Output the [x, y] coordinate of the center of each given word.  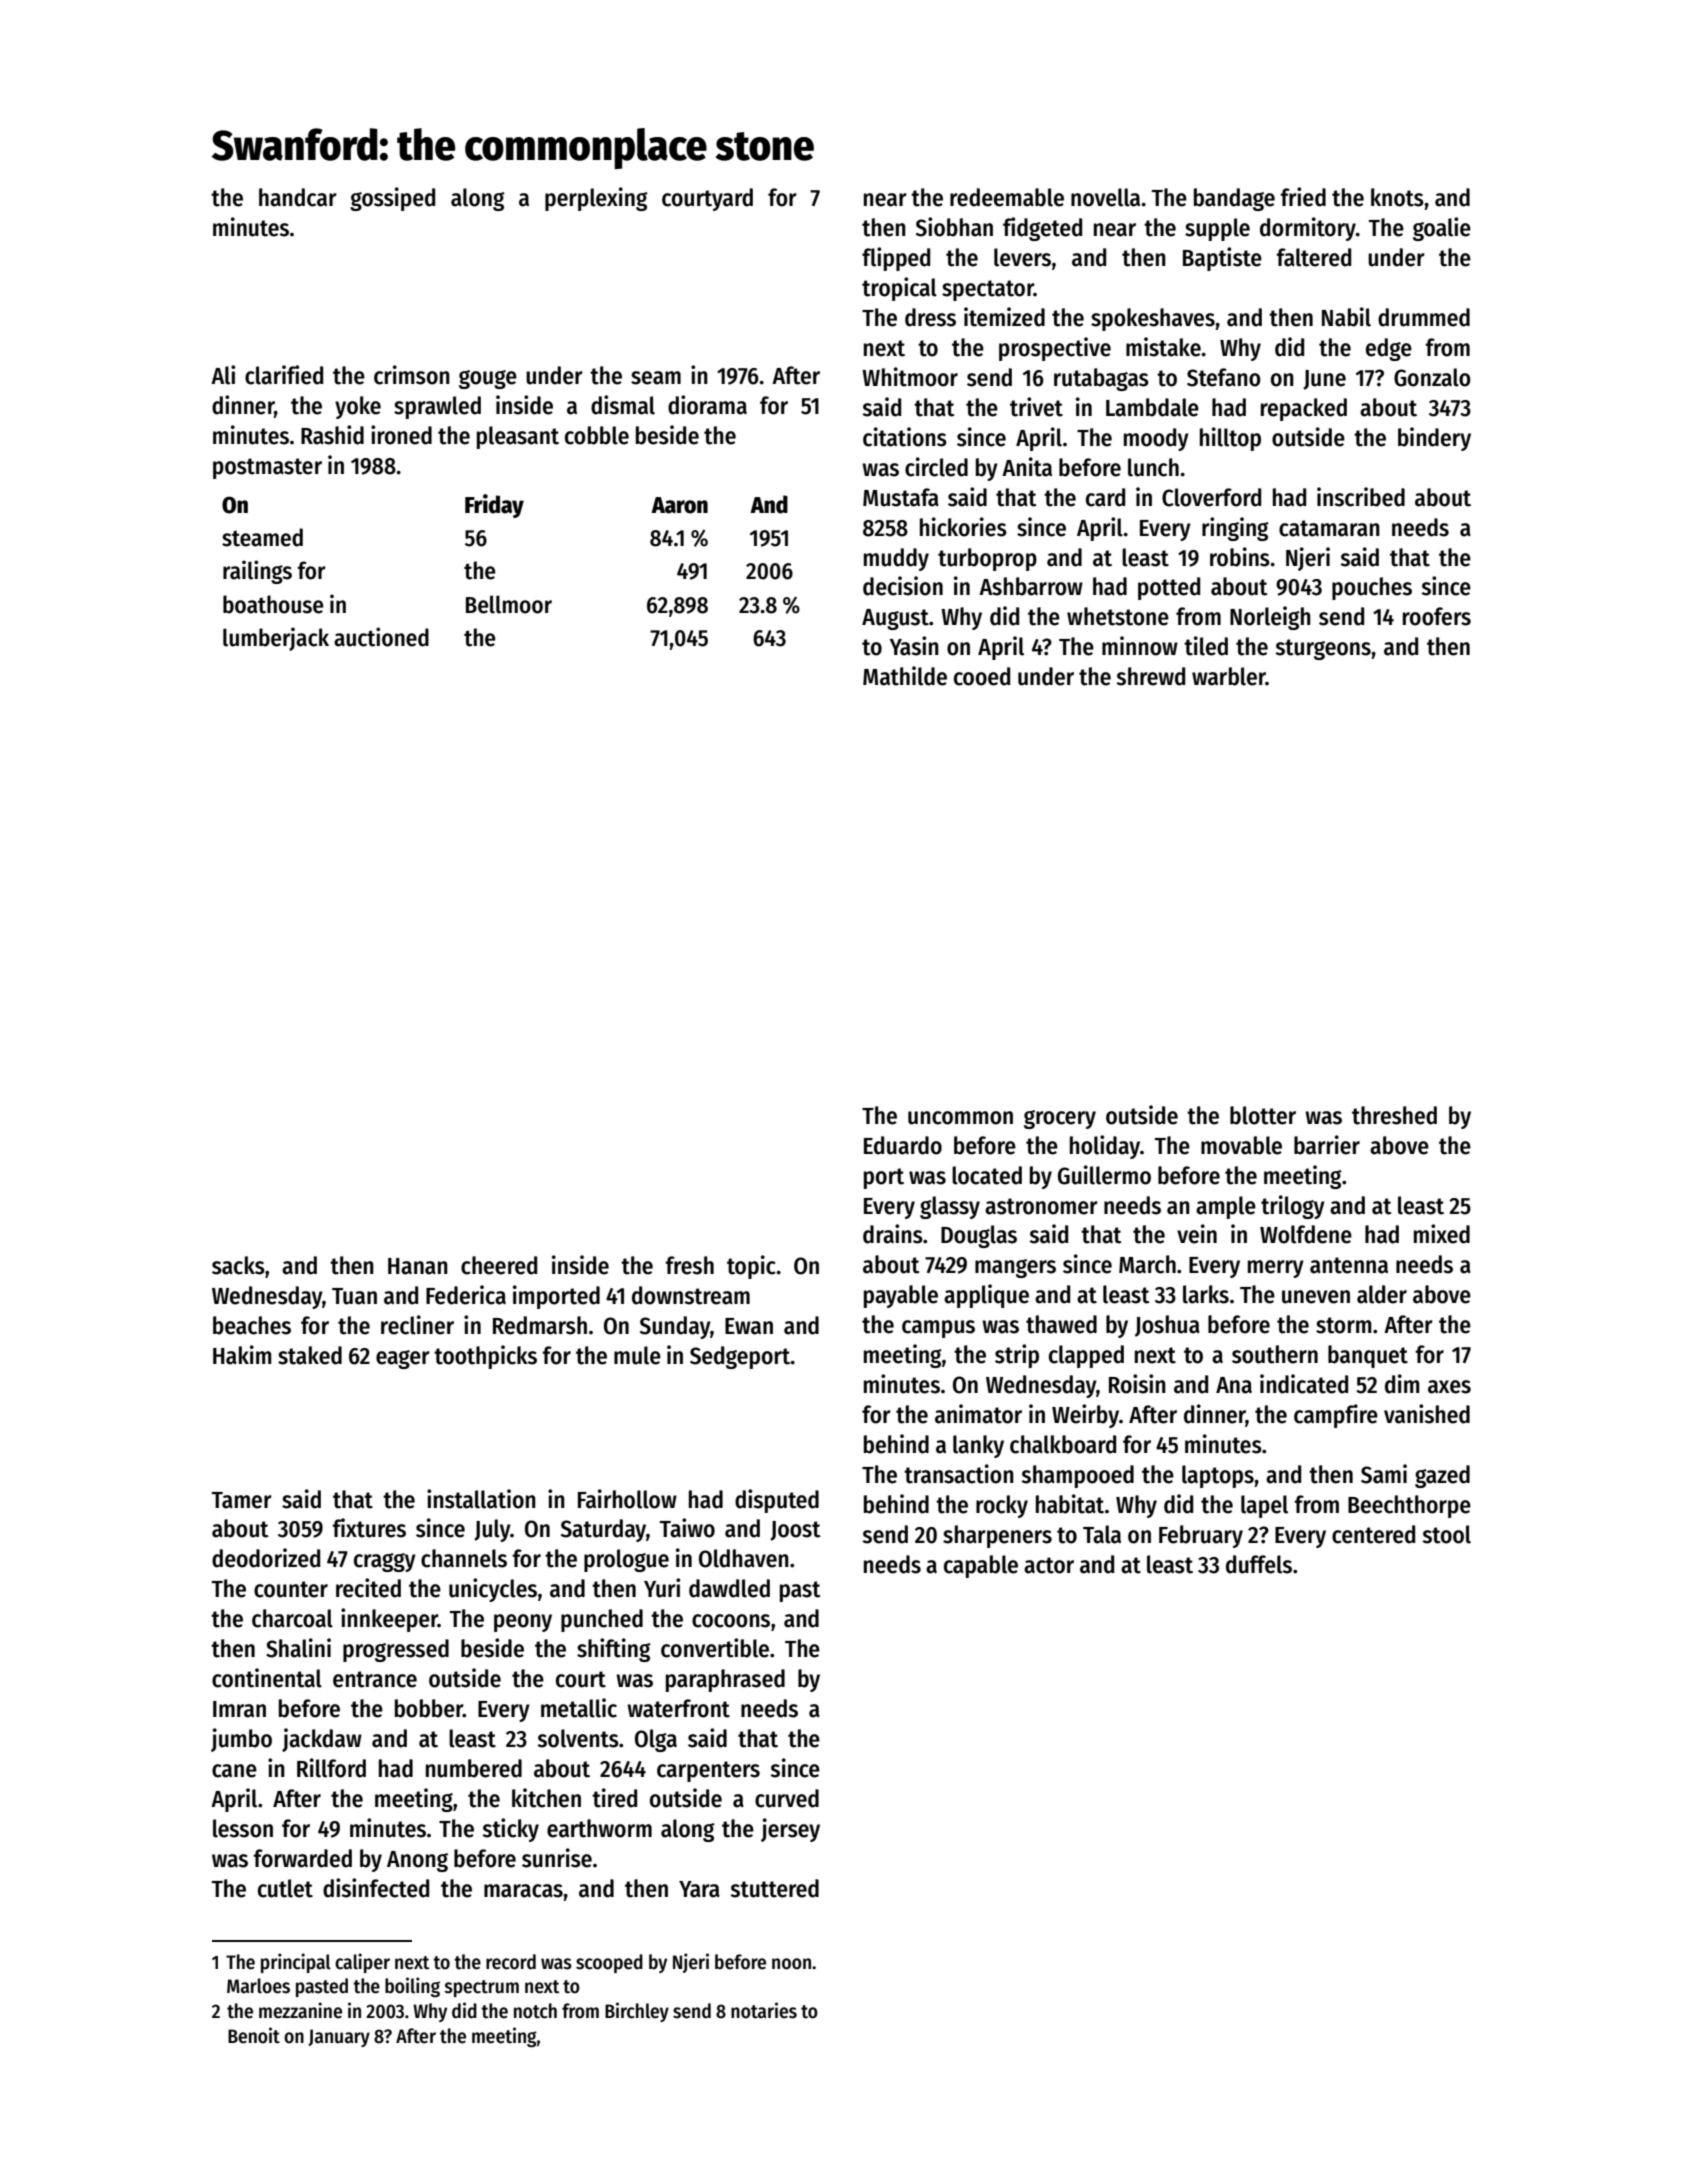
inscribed [1361, 497]
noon [791, 1964]
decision [903, 586]
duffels [1259, 1564]
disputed [777, 1501]
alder [1382, 1294]
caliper [362, 1963]
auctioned [381, 637]
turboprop [987, 559]
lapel [1264, 1506]
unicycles [493, 1590]
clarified [284, 375]
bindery [1434, 439]
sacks [238, 1265]
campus [938, 1329]
